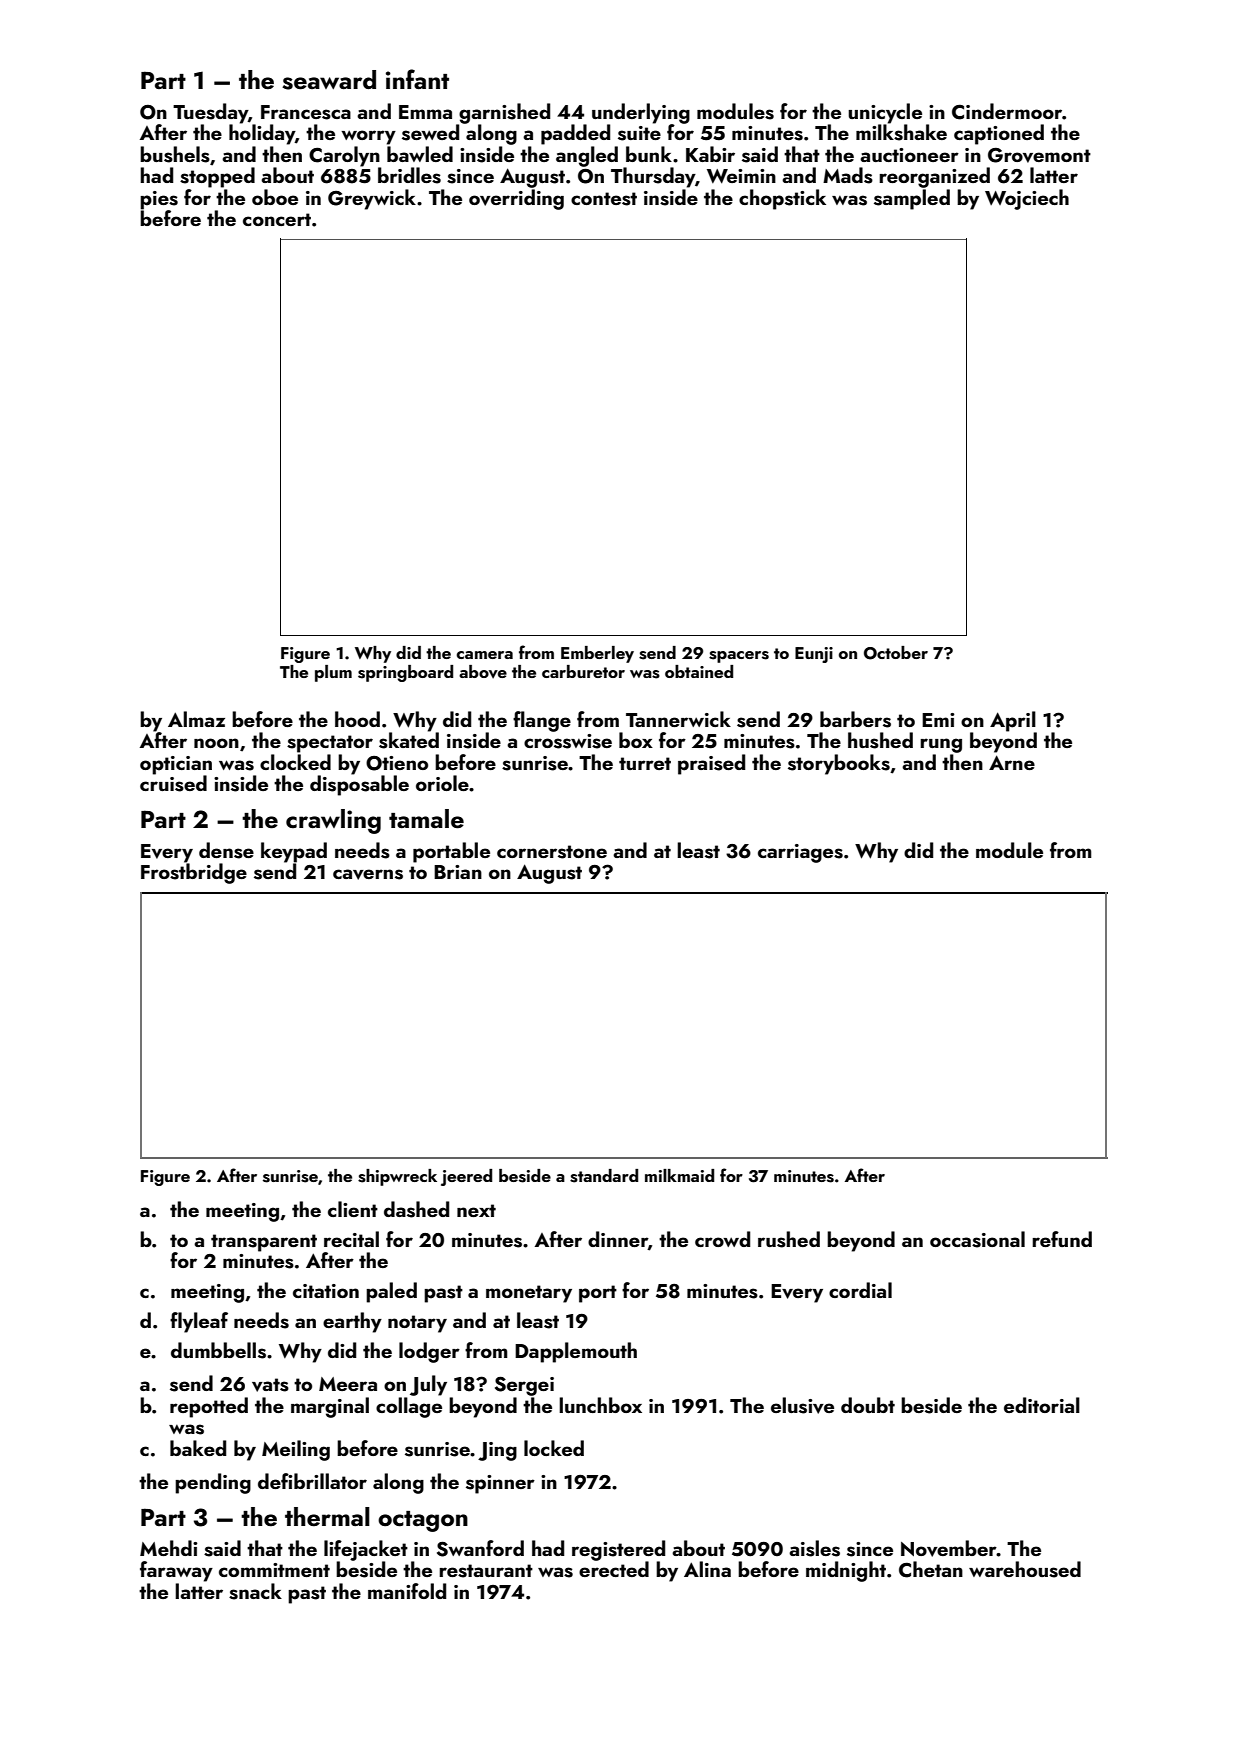 The image size is (1247, 1763). I want to click on Almaz, so click(196, 719).
